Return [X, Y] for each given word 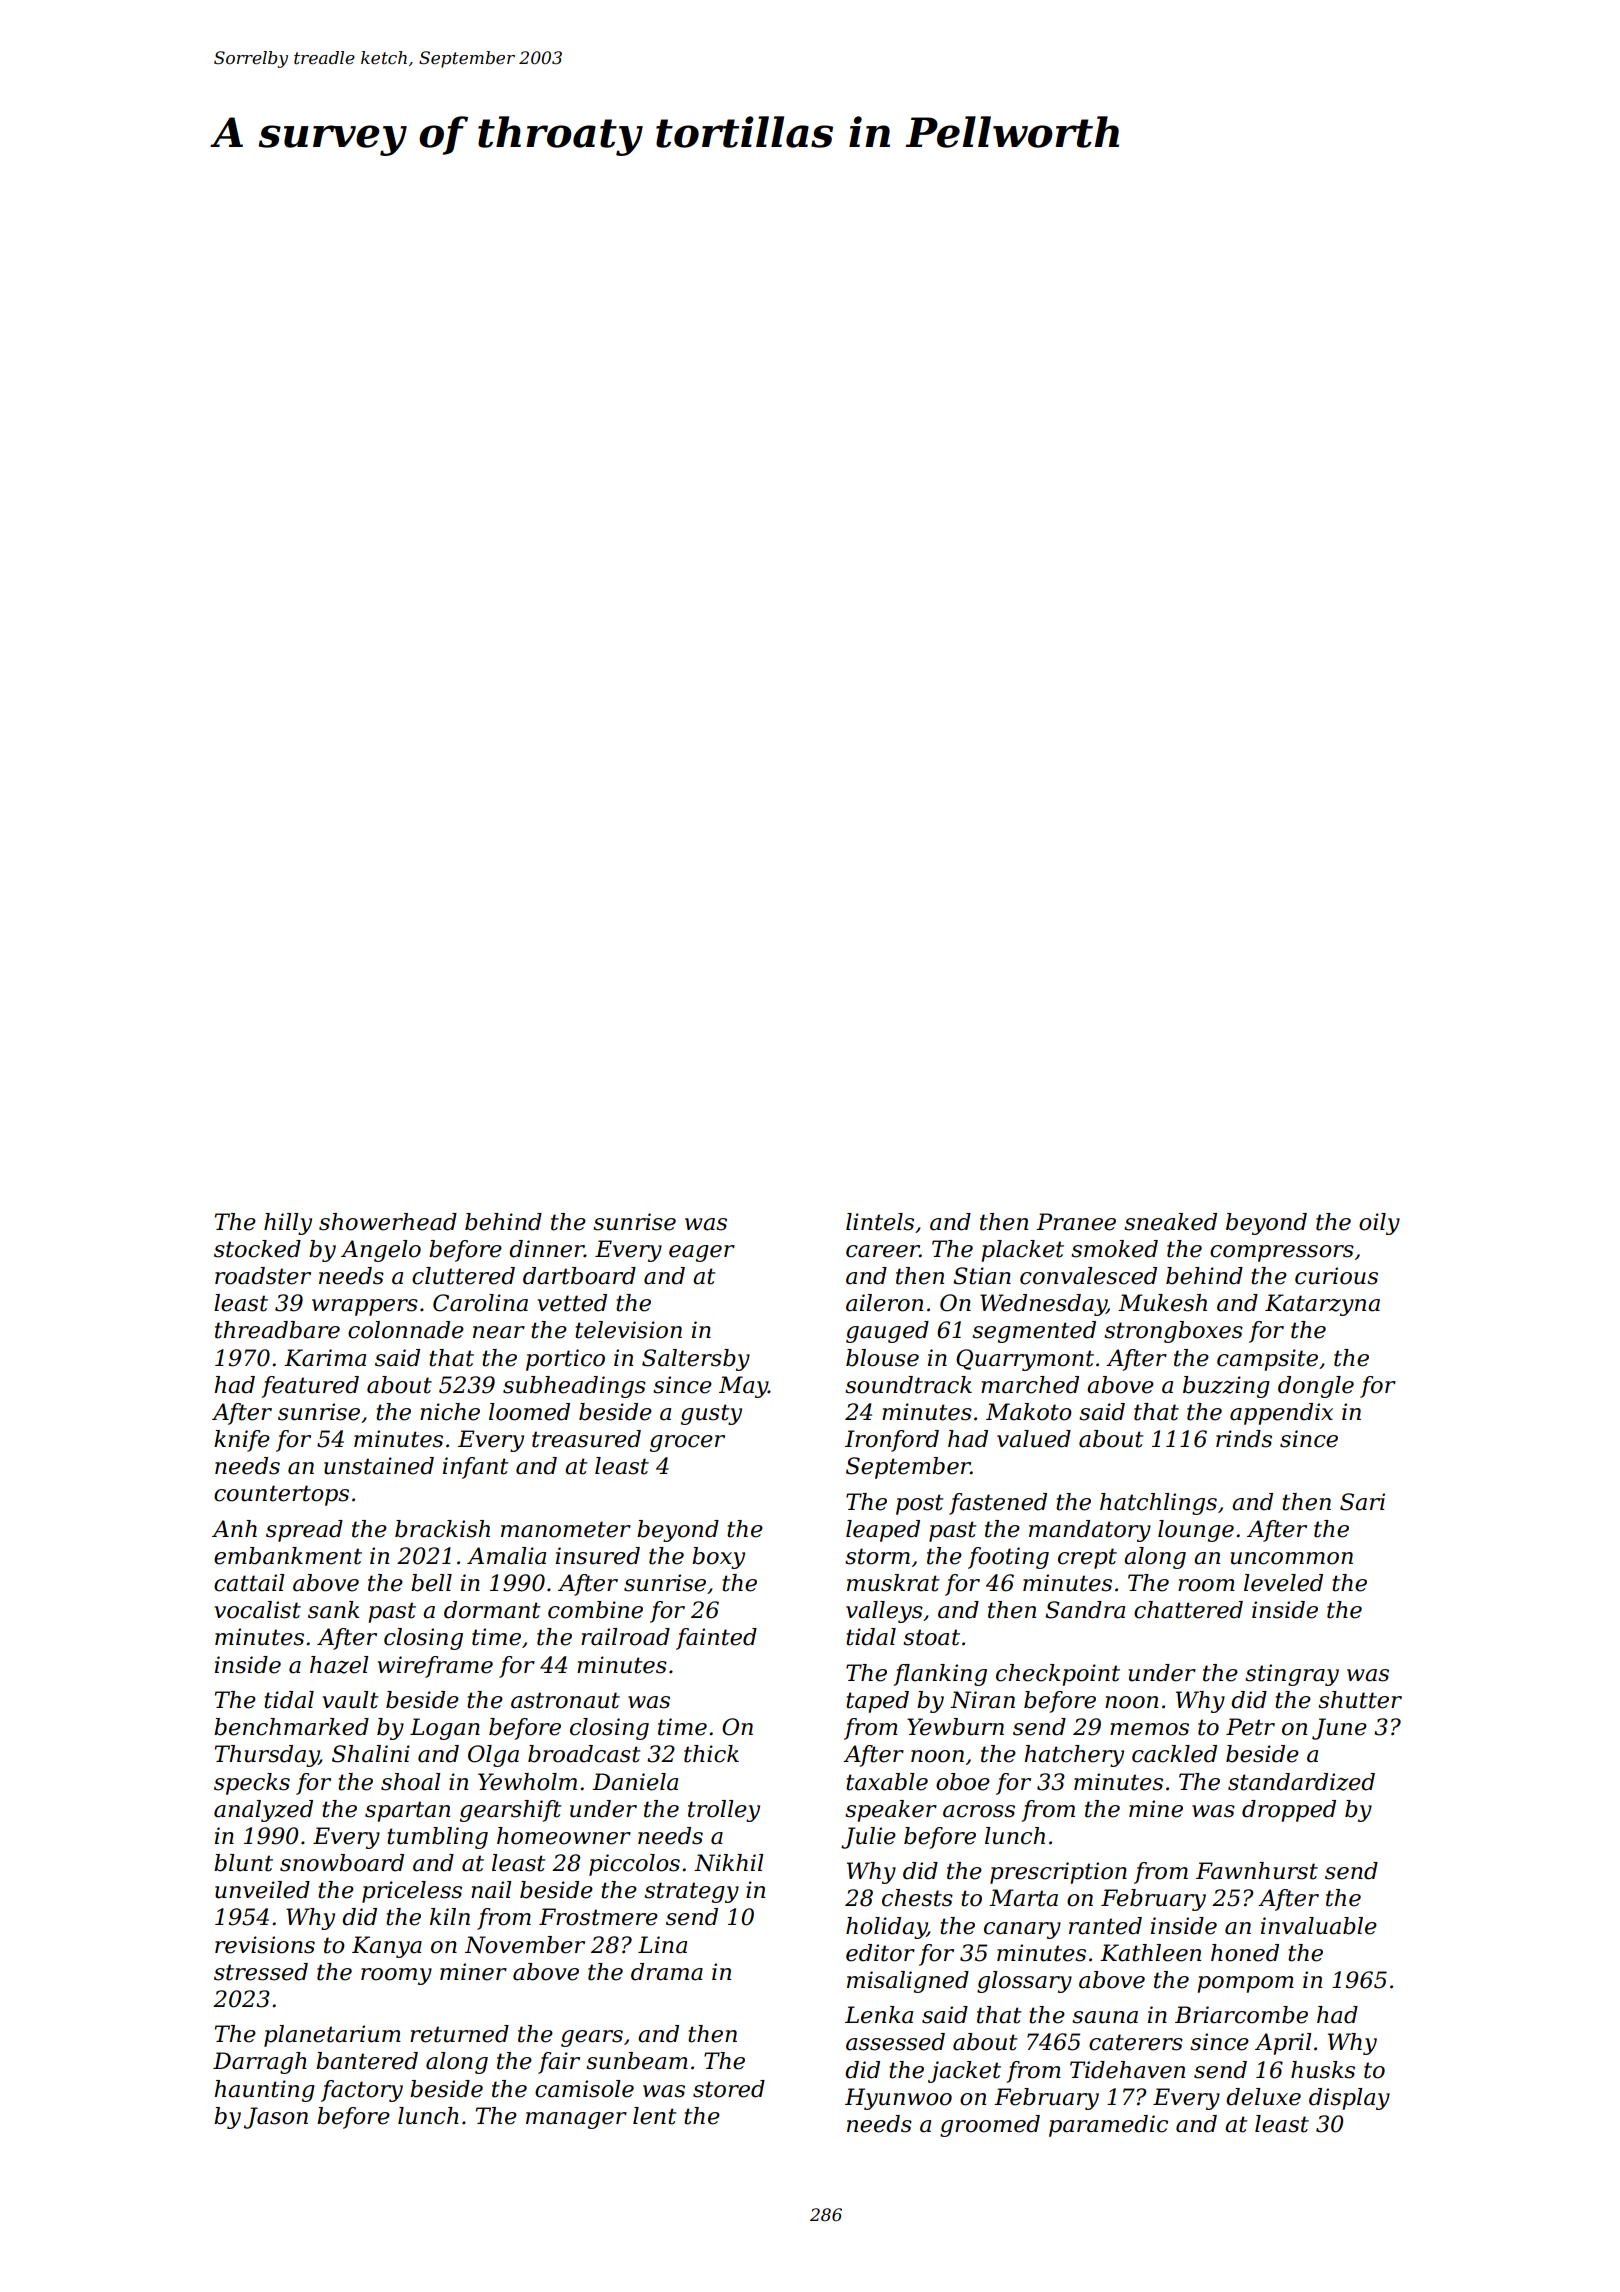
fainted [716, 1639]
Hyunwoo [898, 2099]
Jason [276, 2118]
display [1349, 2099]
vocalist [257, 1610]
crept [1087, 1558]
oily [1379, 1224]
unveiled [262, 1890]
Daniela [635, 1782]
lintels [880, 1222]
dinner [546, 1249]
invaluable [1319, 1926]
